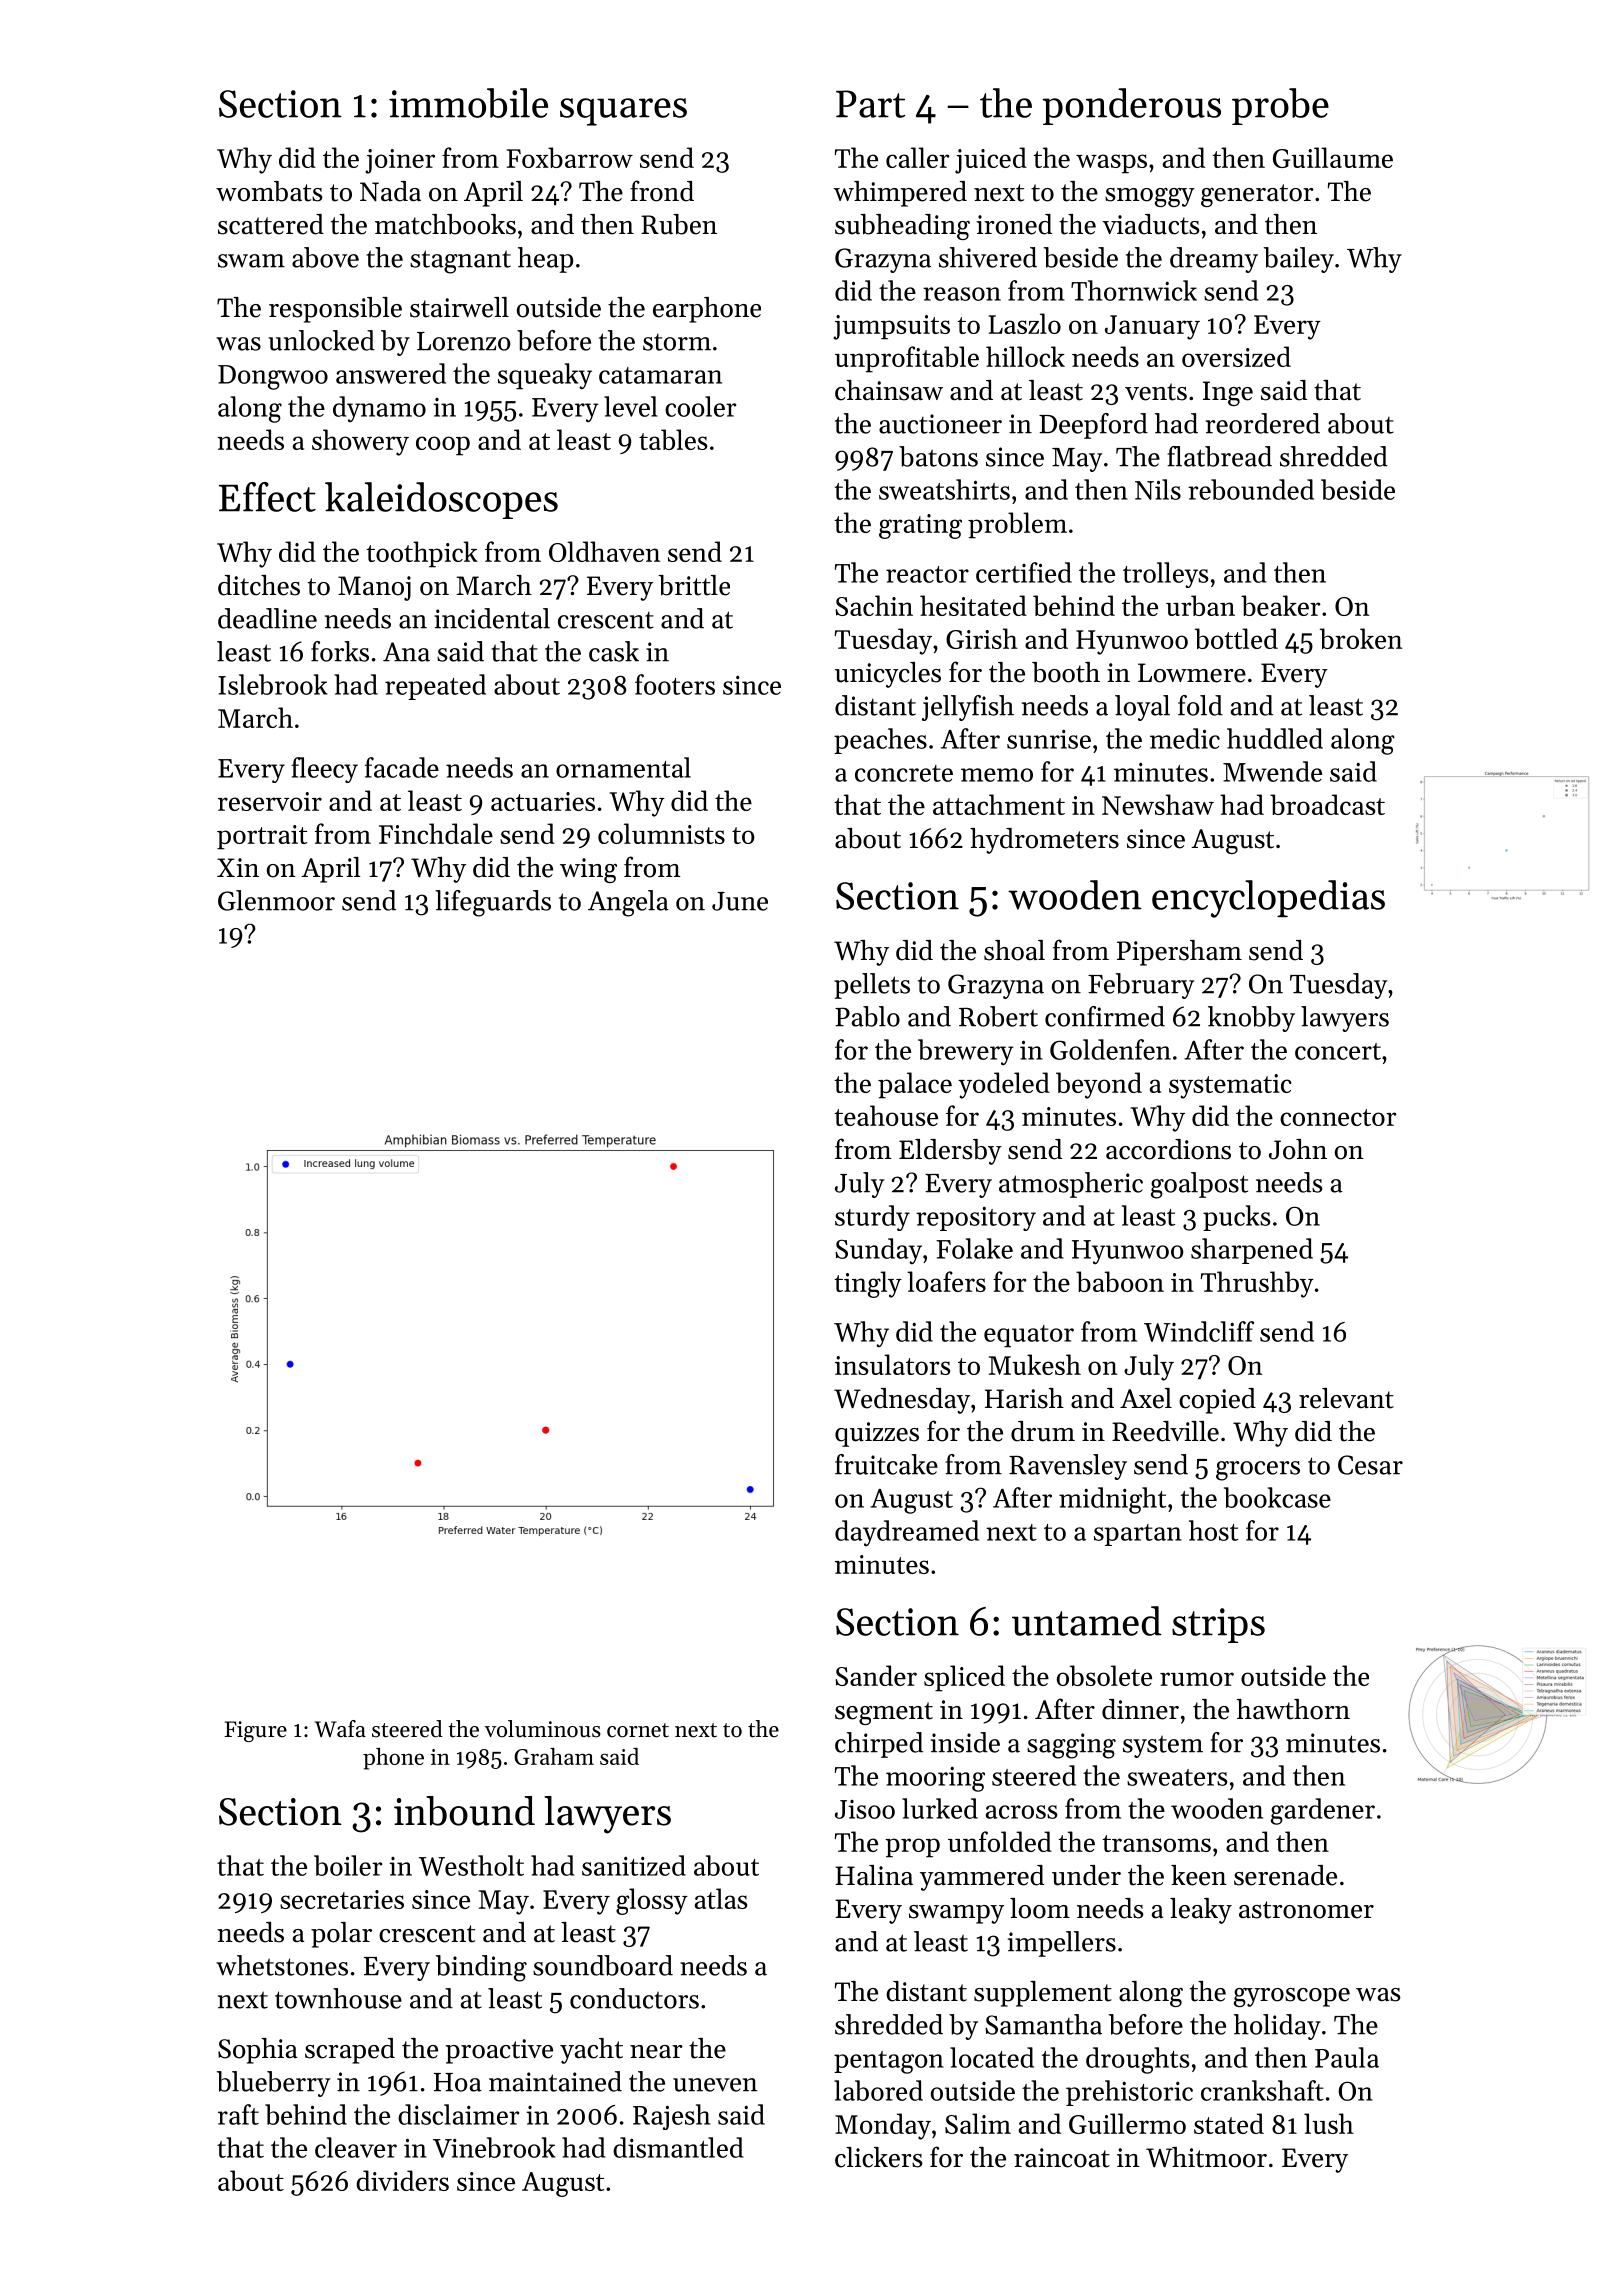 The width and height of the document is (1620, 2292). Describe the element at coordinates (1293, 1709) in the document. I see `hawthorn` at that location.
